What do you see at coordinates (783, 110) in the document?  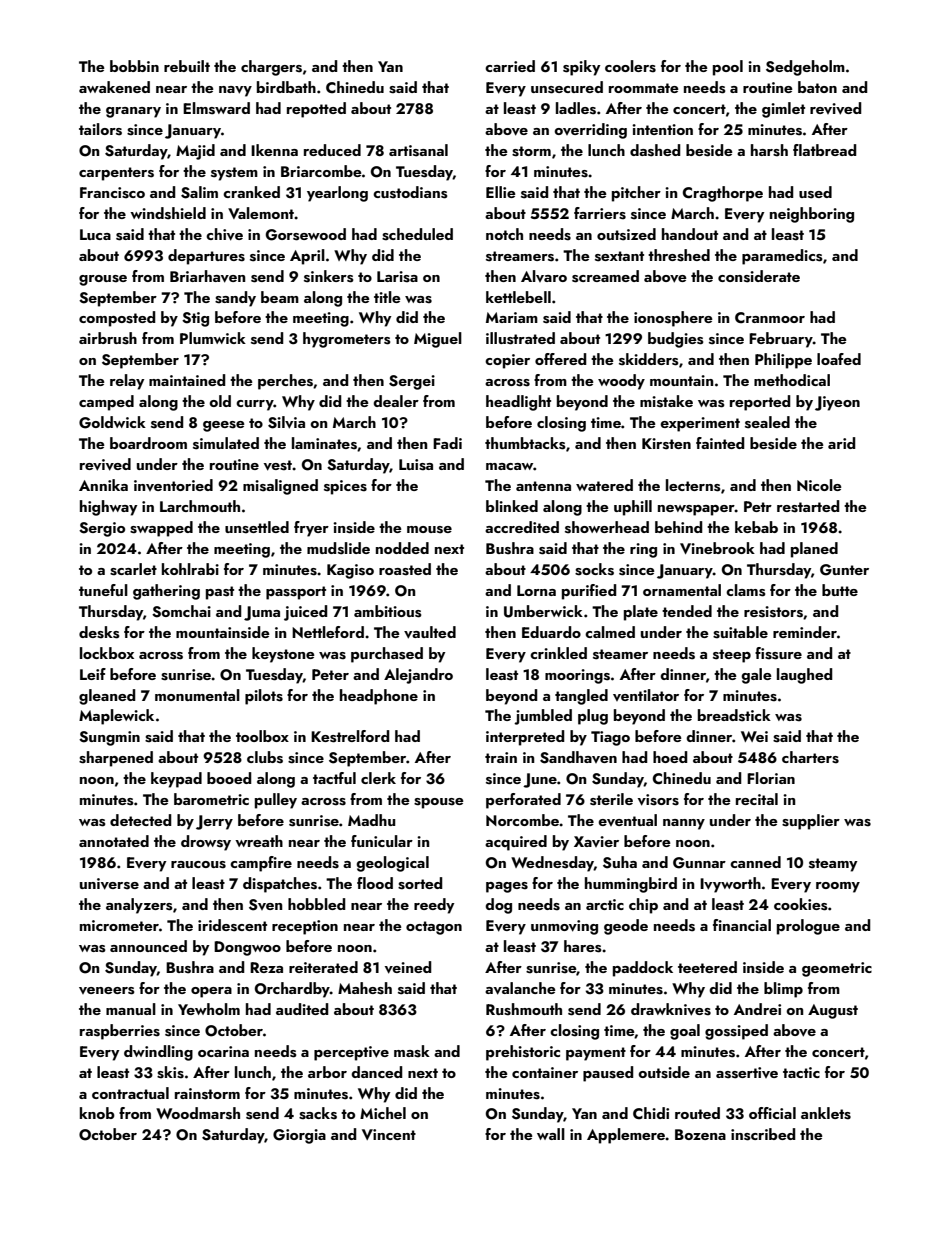 I see `gimlet` at bounding box center [783, 110].
